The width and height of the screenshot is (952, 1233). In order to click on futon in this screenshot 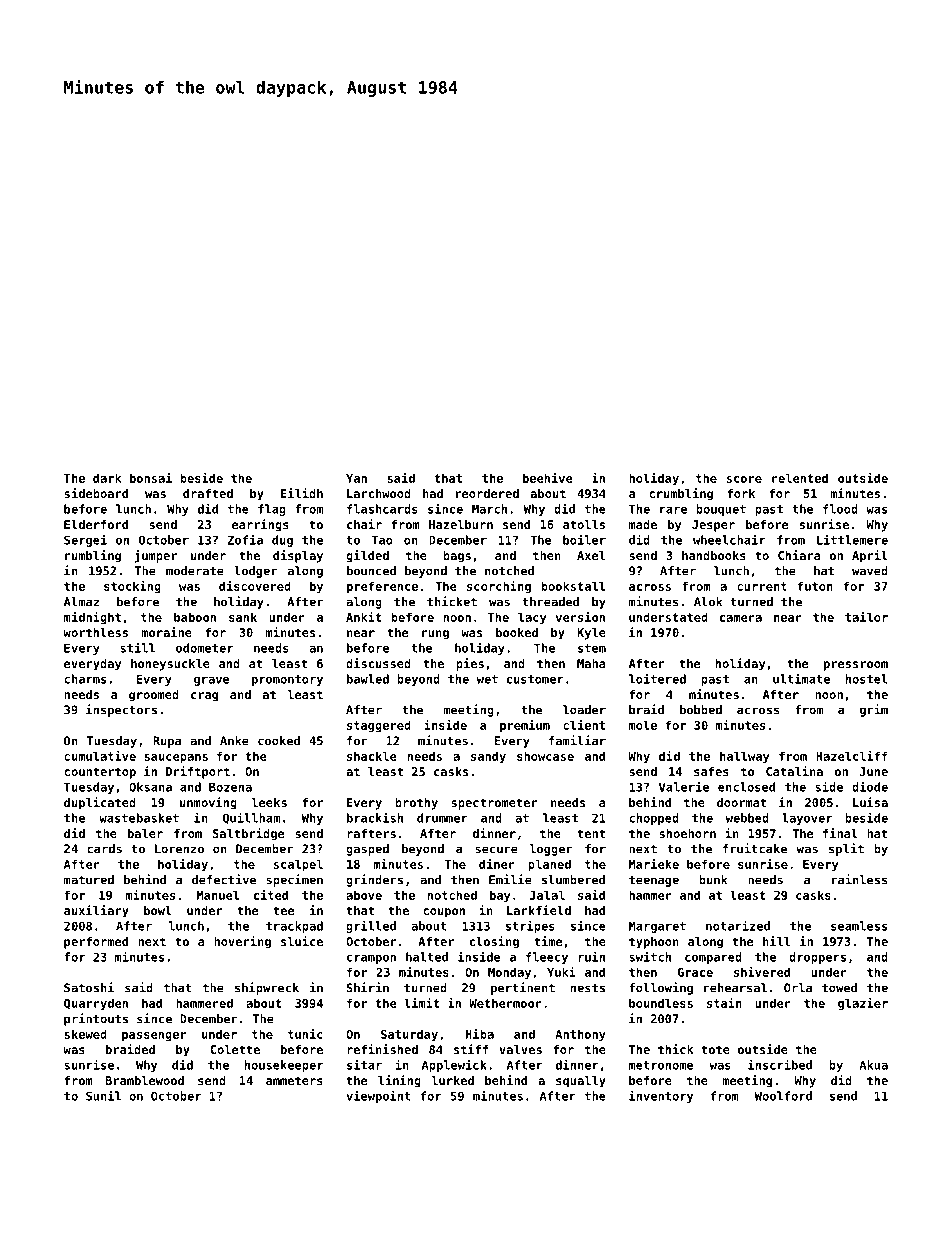, I will do `click(815, 586)`.
